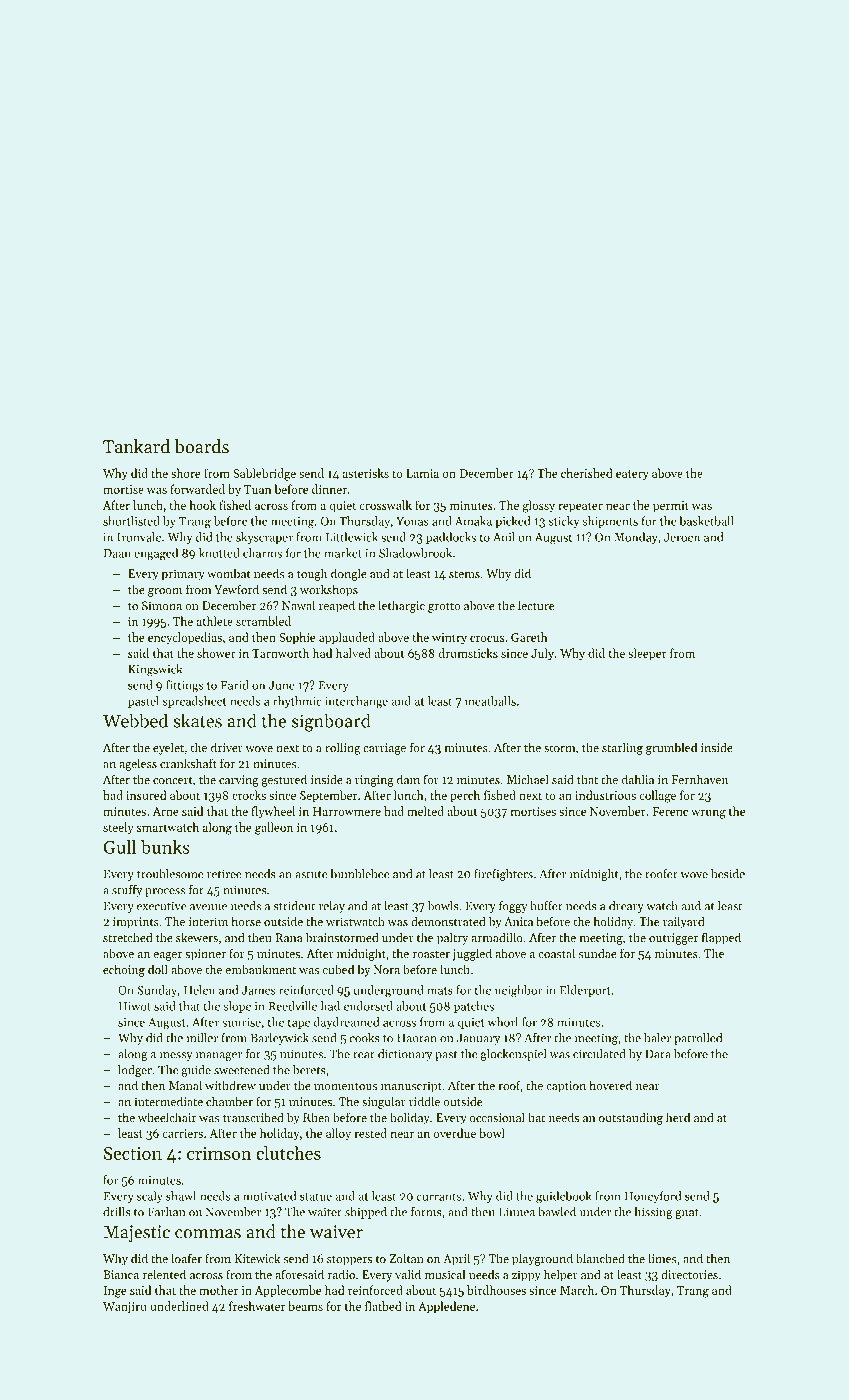 The width and height of the page is (849, 1400). Describe the element at coordinates (135, 720) in the page. I see `Webbed` at that location.
